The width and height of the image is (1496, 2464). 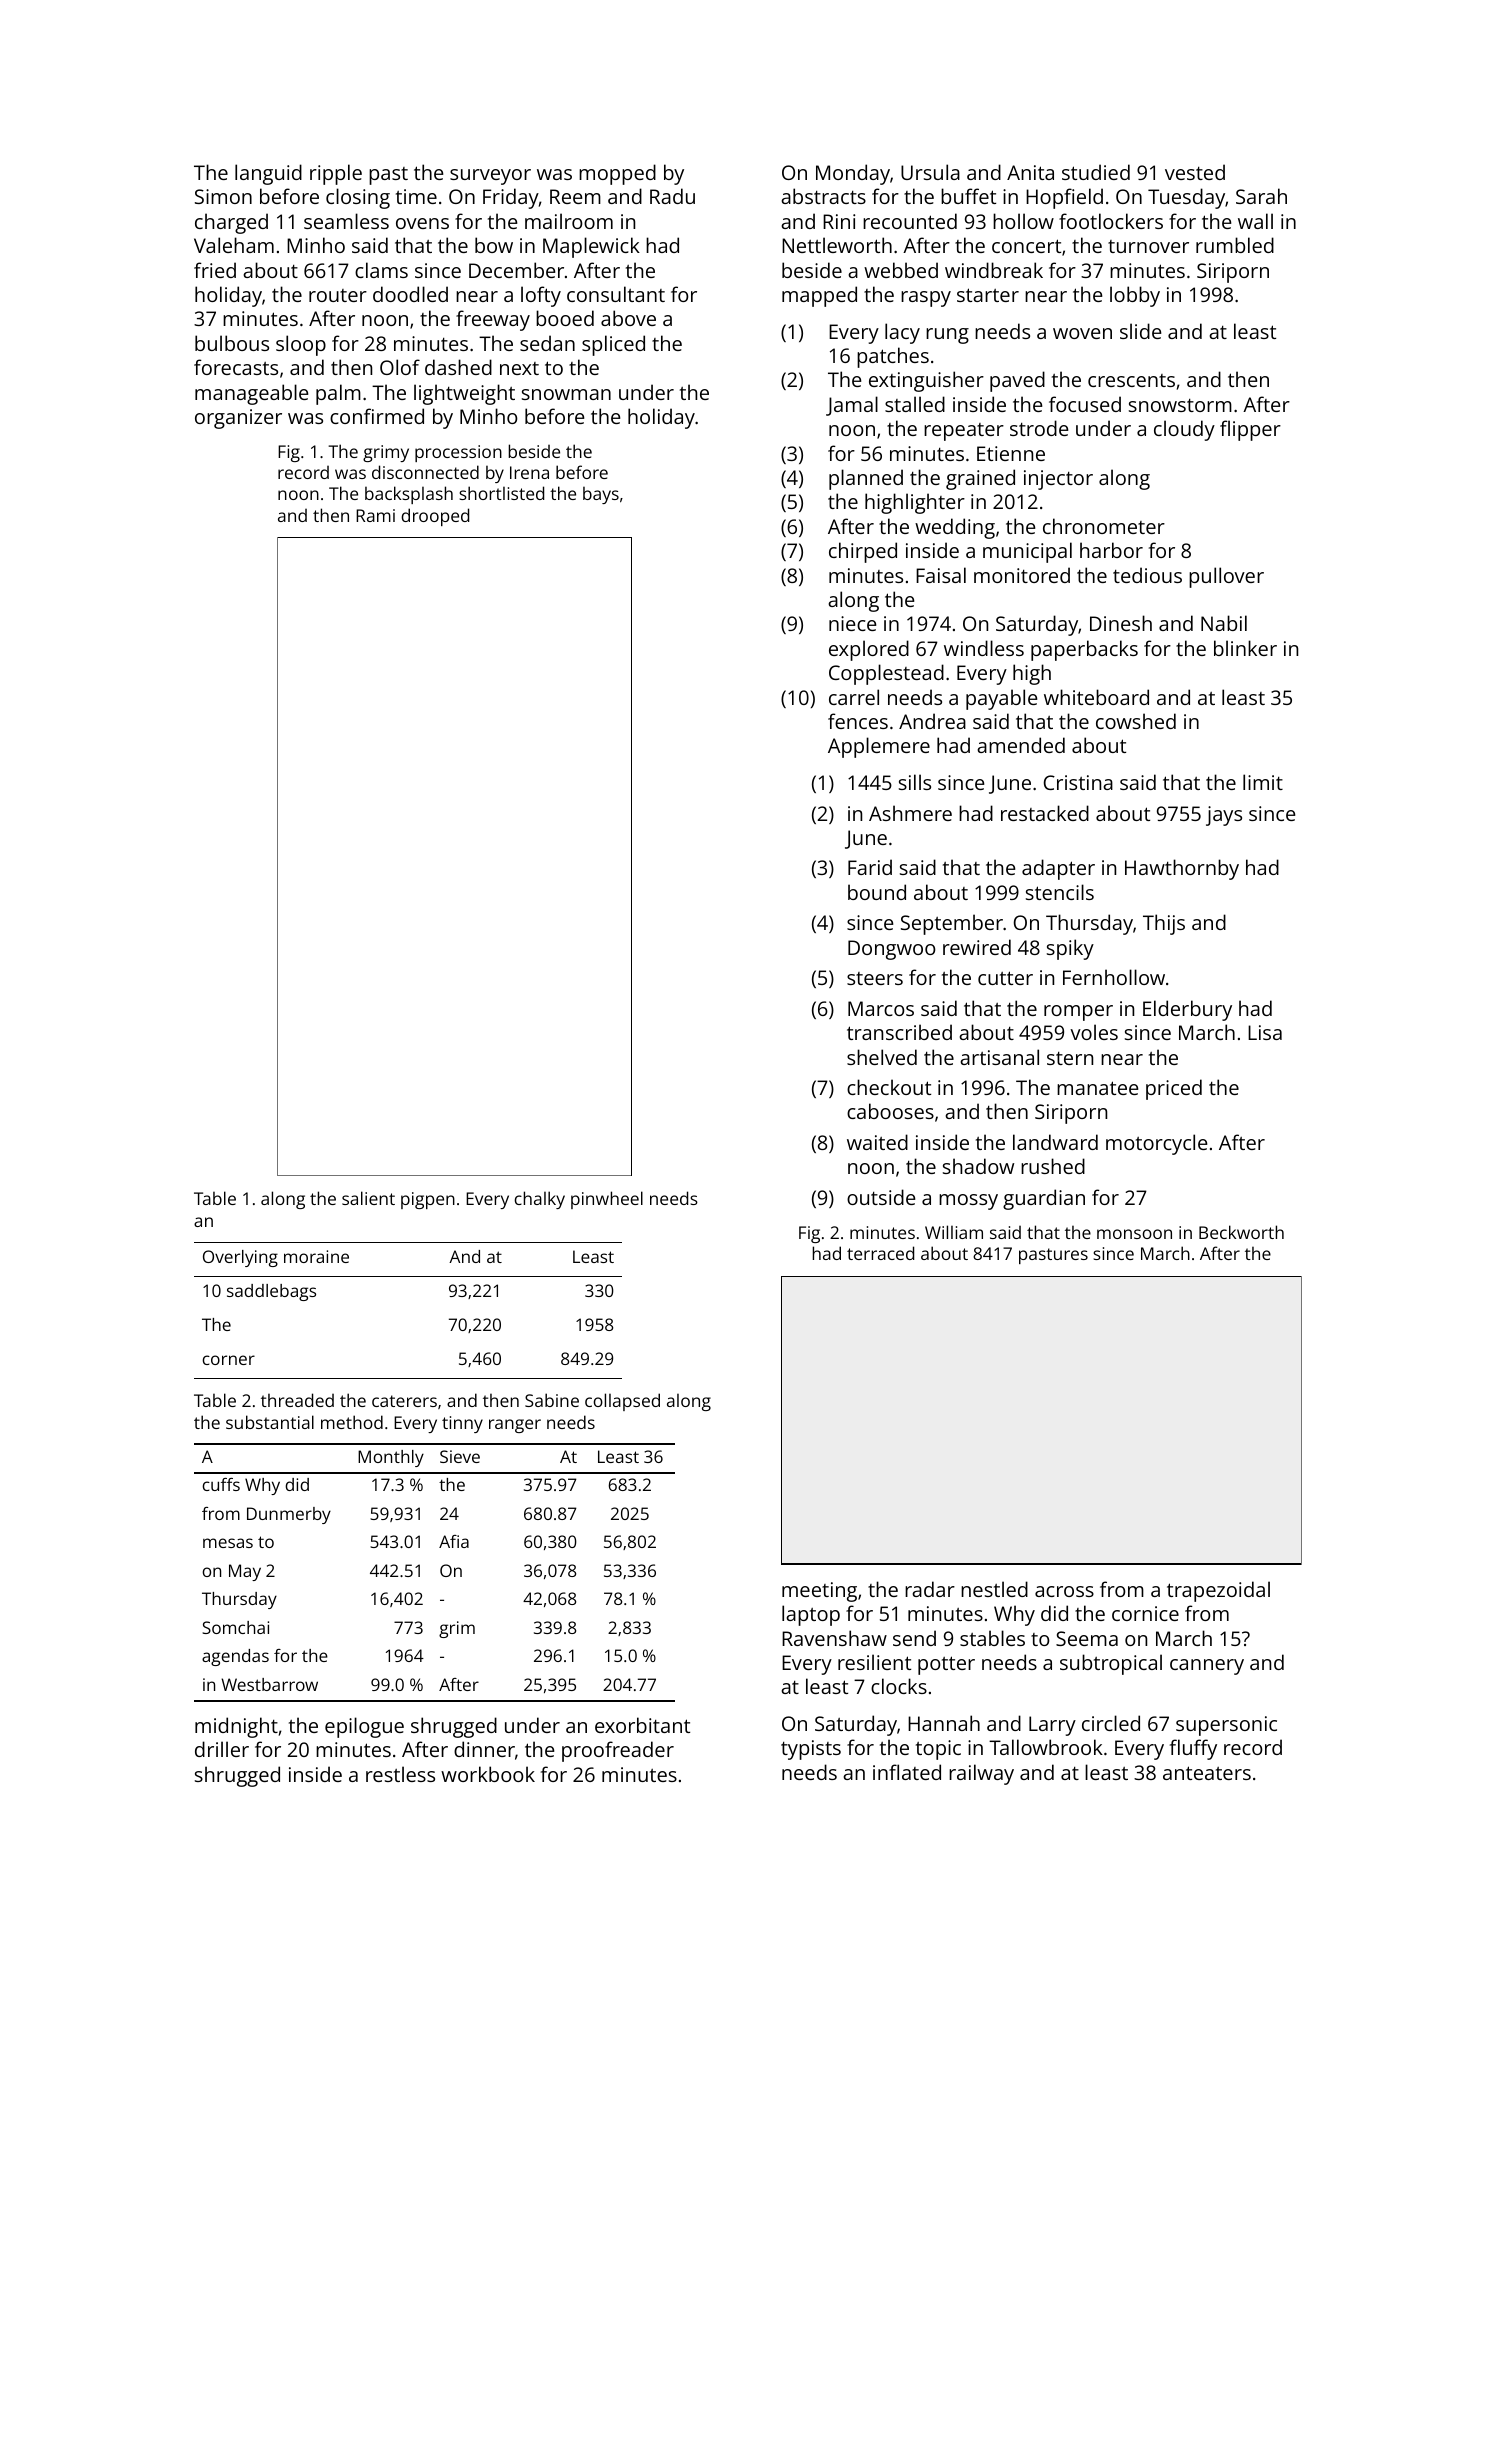 What do you see at coordinates (1218, 1591) in the image?
I see `trapezoidal` at bounding box center [1218, 1591].
